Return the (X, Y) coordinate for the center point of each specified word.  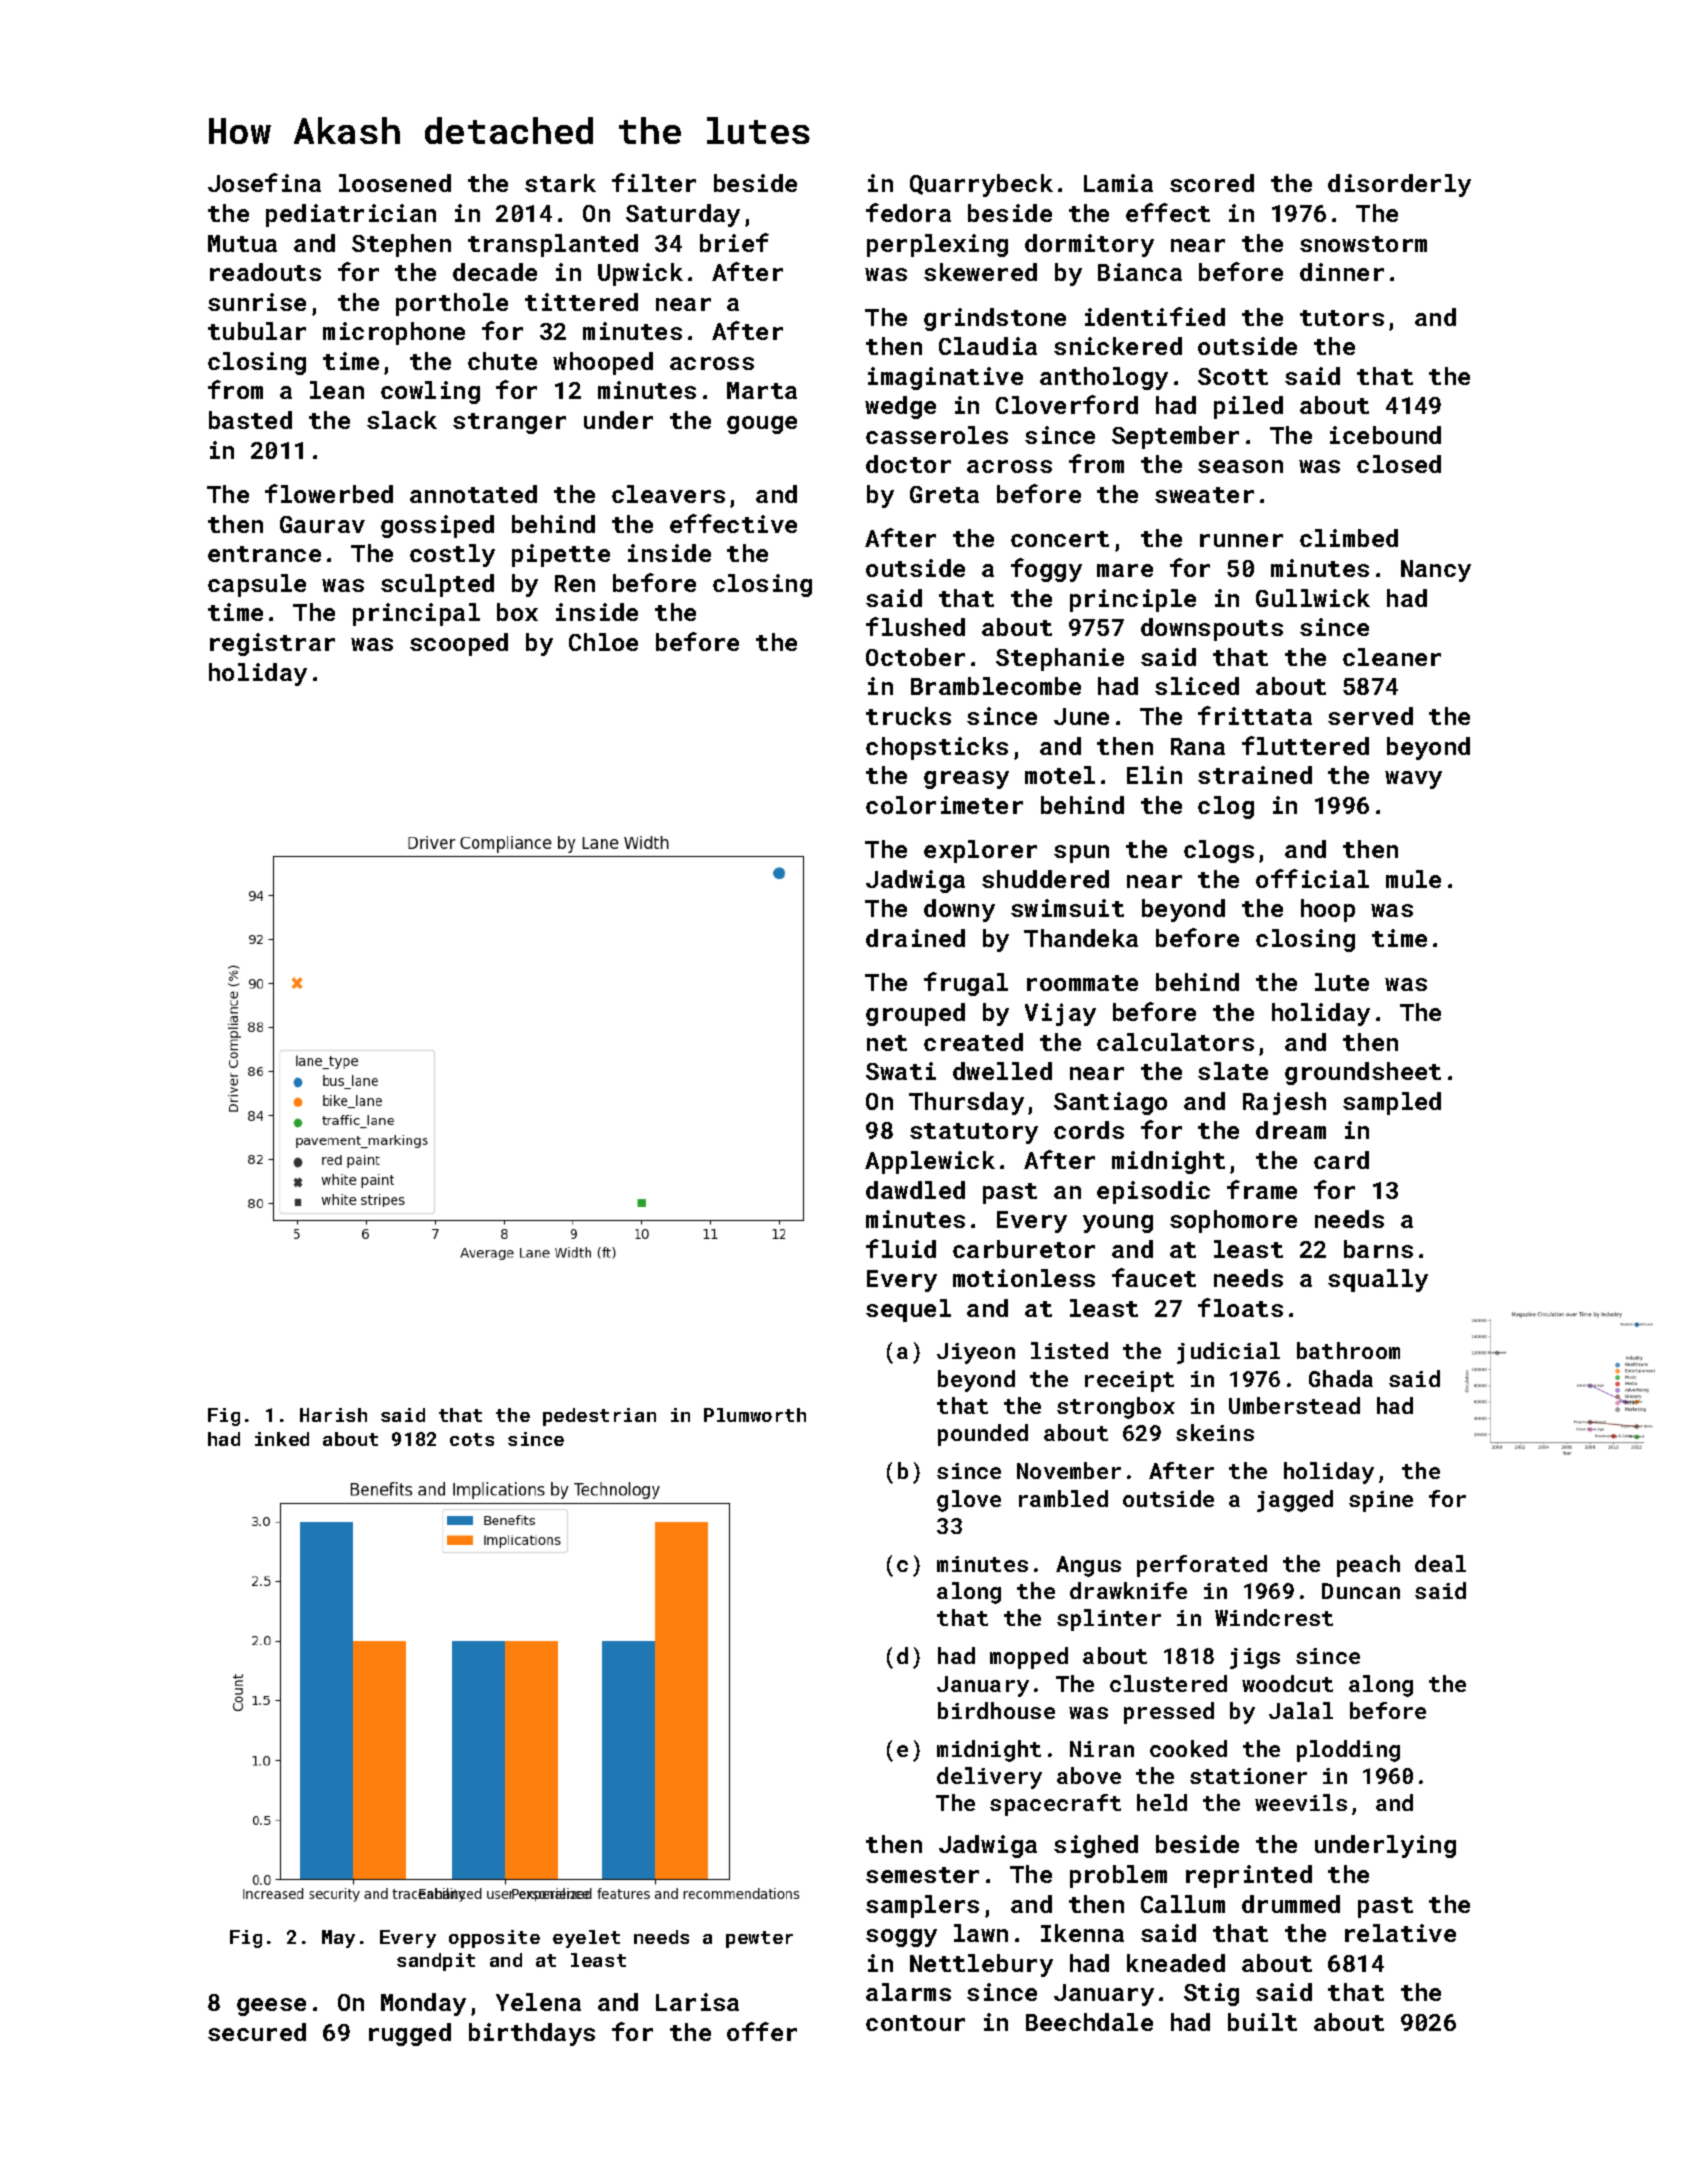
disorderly (1399, 185)
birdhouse (996, 1710)
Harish (333, 1415)
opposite (494, 1939)
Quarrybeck (981, 185)
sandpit (436, 1962)
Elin (1154, 775)
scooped (459, 644)
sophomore (1233, 1221)
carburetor (1024, 1249)
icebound (1385, 435)
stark (560, 183)
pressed (1169, 1713)
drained (915, 938)
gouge (762, 425)
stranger (509, 423)
